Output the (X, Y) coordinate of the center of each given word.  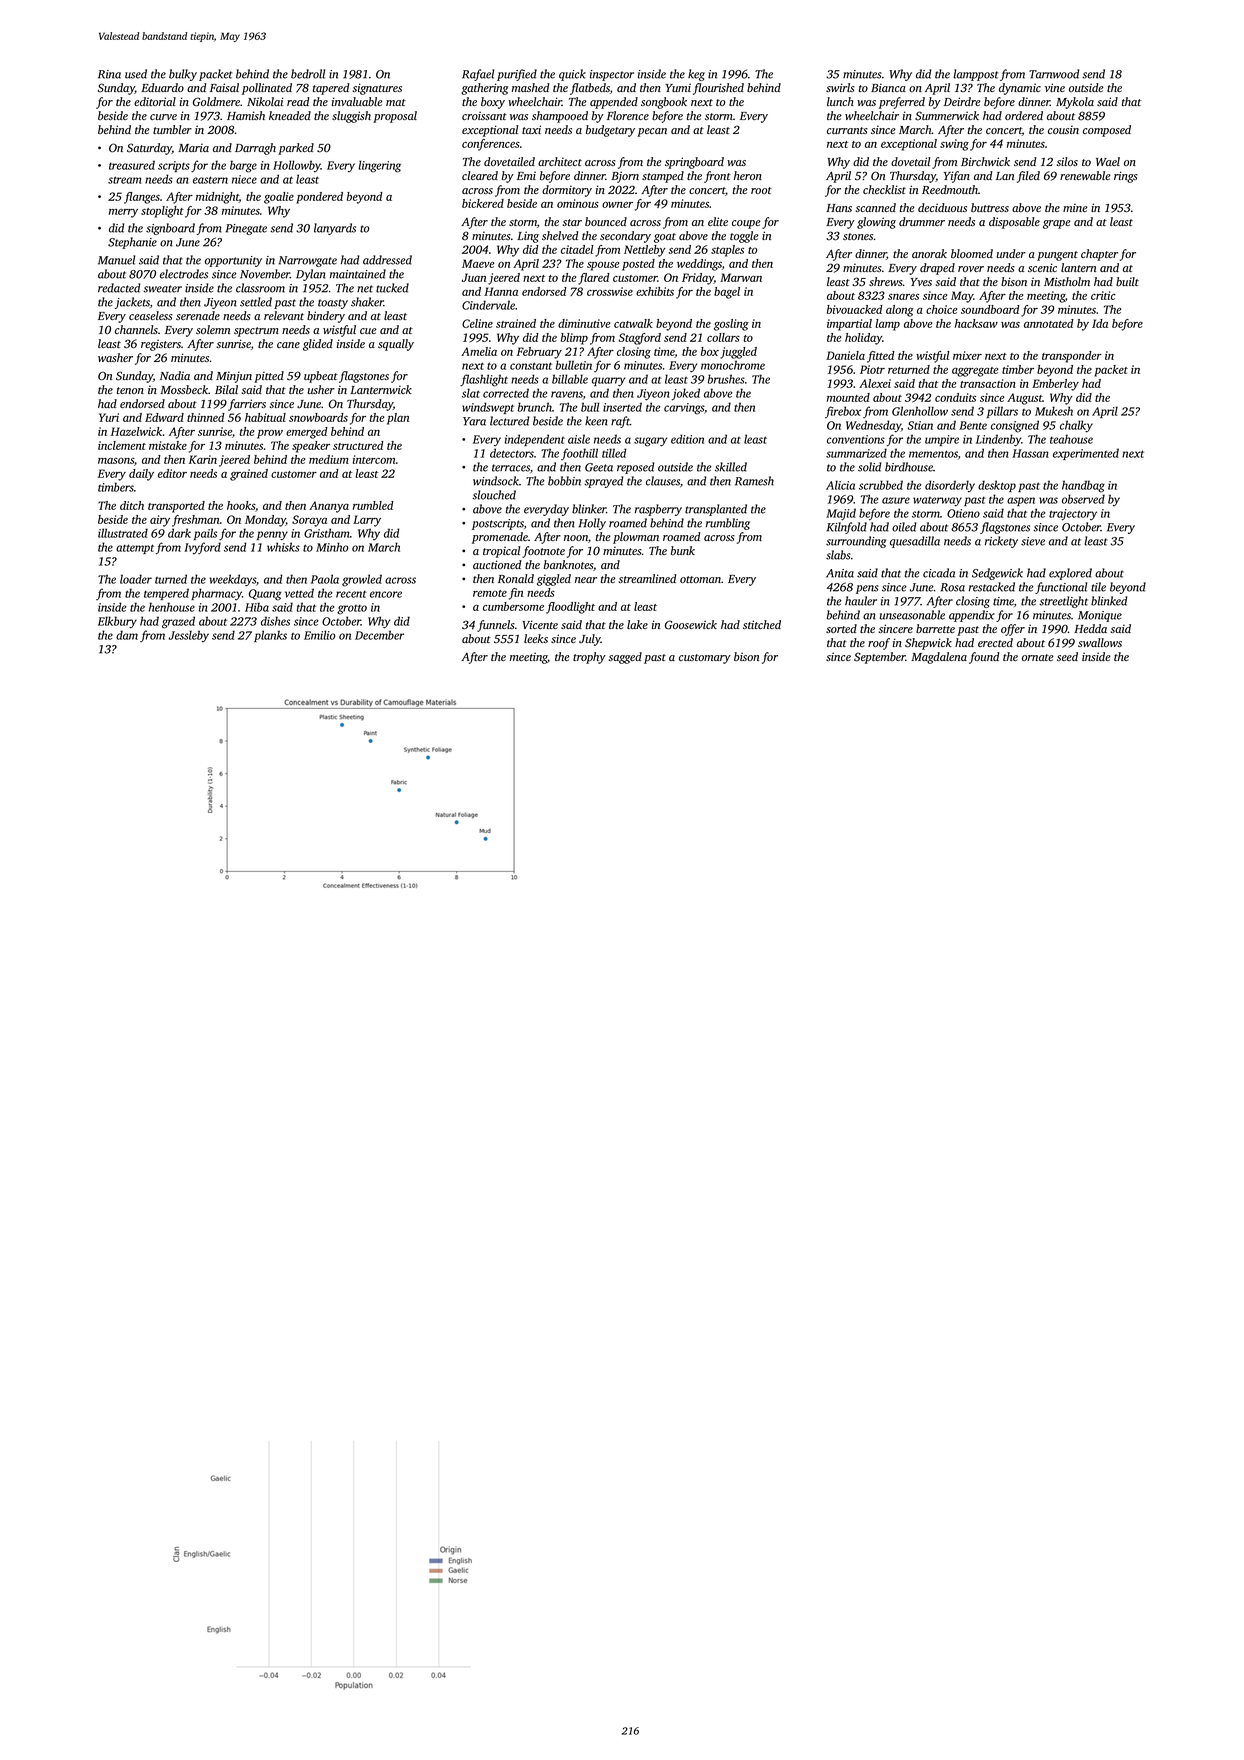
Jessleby (189, 636)
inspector (612, 75)
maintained (358, 274)
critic (1103, 295)
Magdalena (939, 658)
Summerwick (947, 116)
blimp (574, 339)
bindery (326, 317)
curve (163, 117)
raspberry (658, 510)
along (900, 311)
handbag (1083, 486)
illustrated (123, 533)
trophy (589, 658)
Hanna (501, 291)
